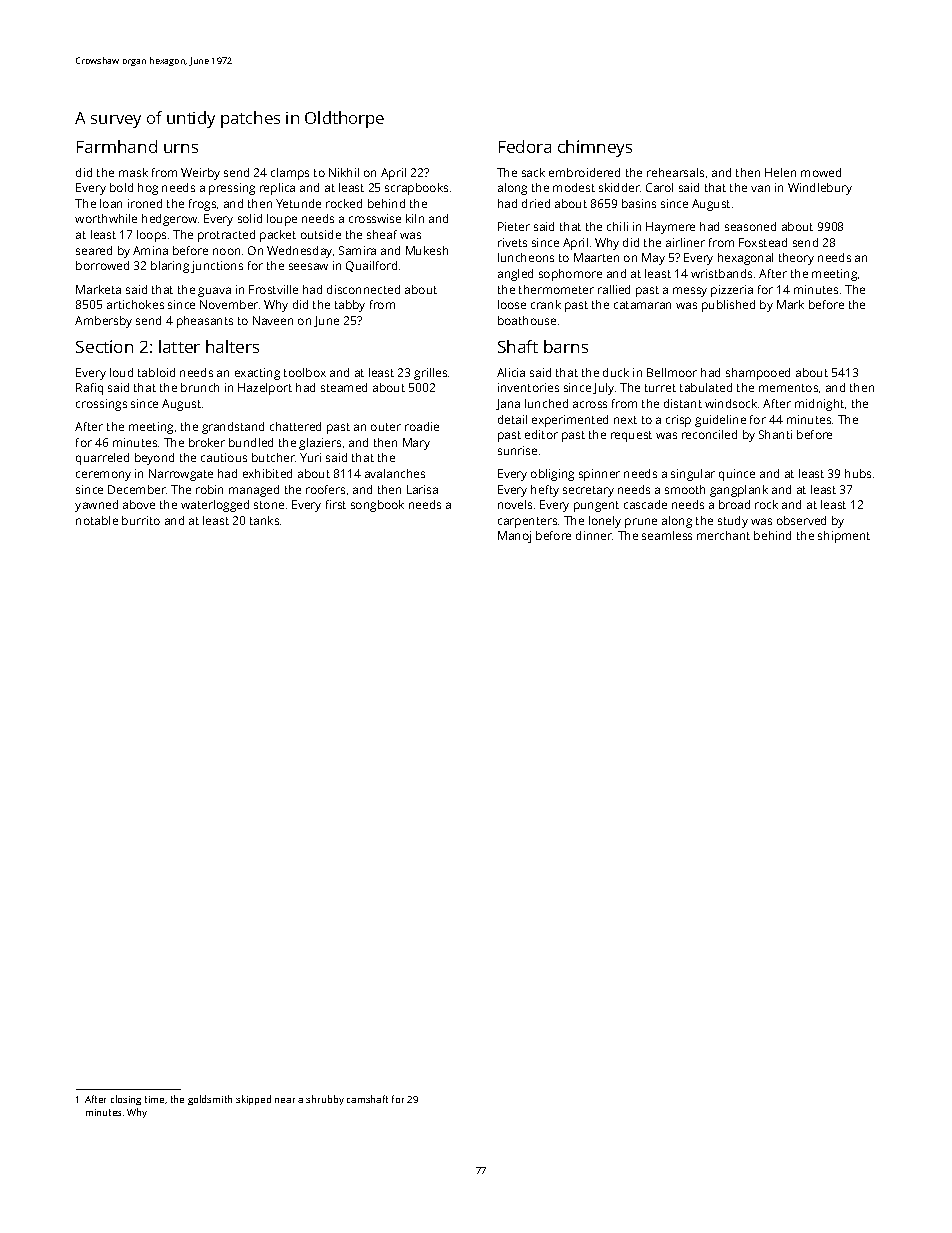 This image has height=1233, width=952. Describe the element at coordinates (723, 535) in the image. I see `merchant` at that location.
